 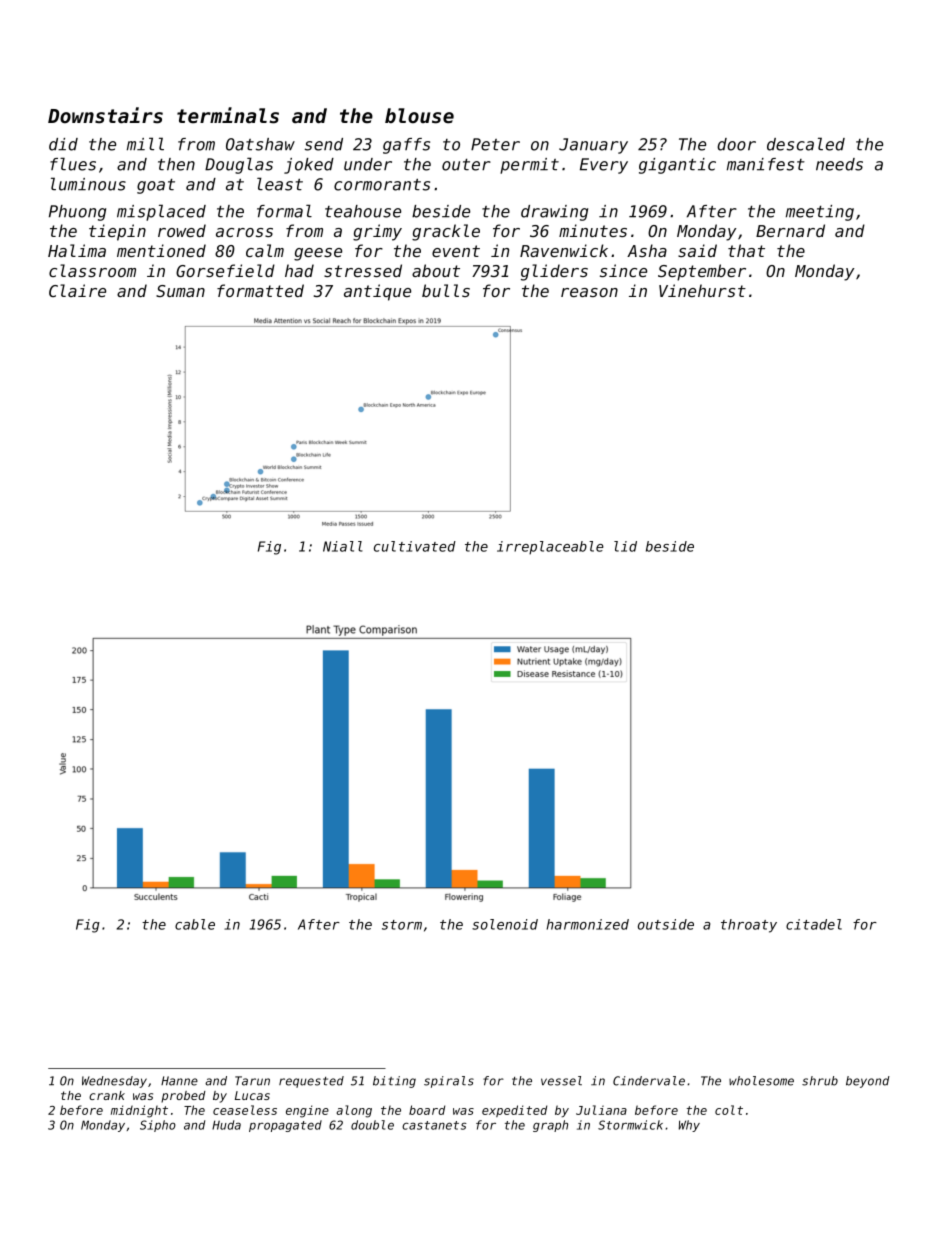 What do you see at coordinates (343, 546) in the screenshot?
I see `Niall` at bounding box center [343, 546].
